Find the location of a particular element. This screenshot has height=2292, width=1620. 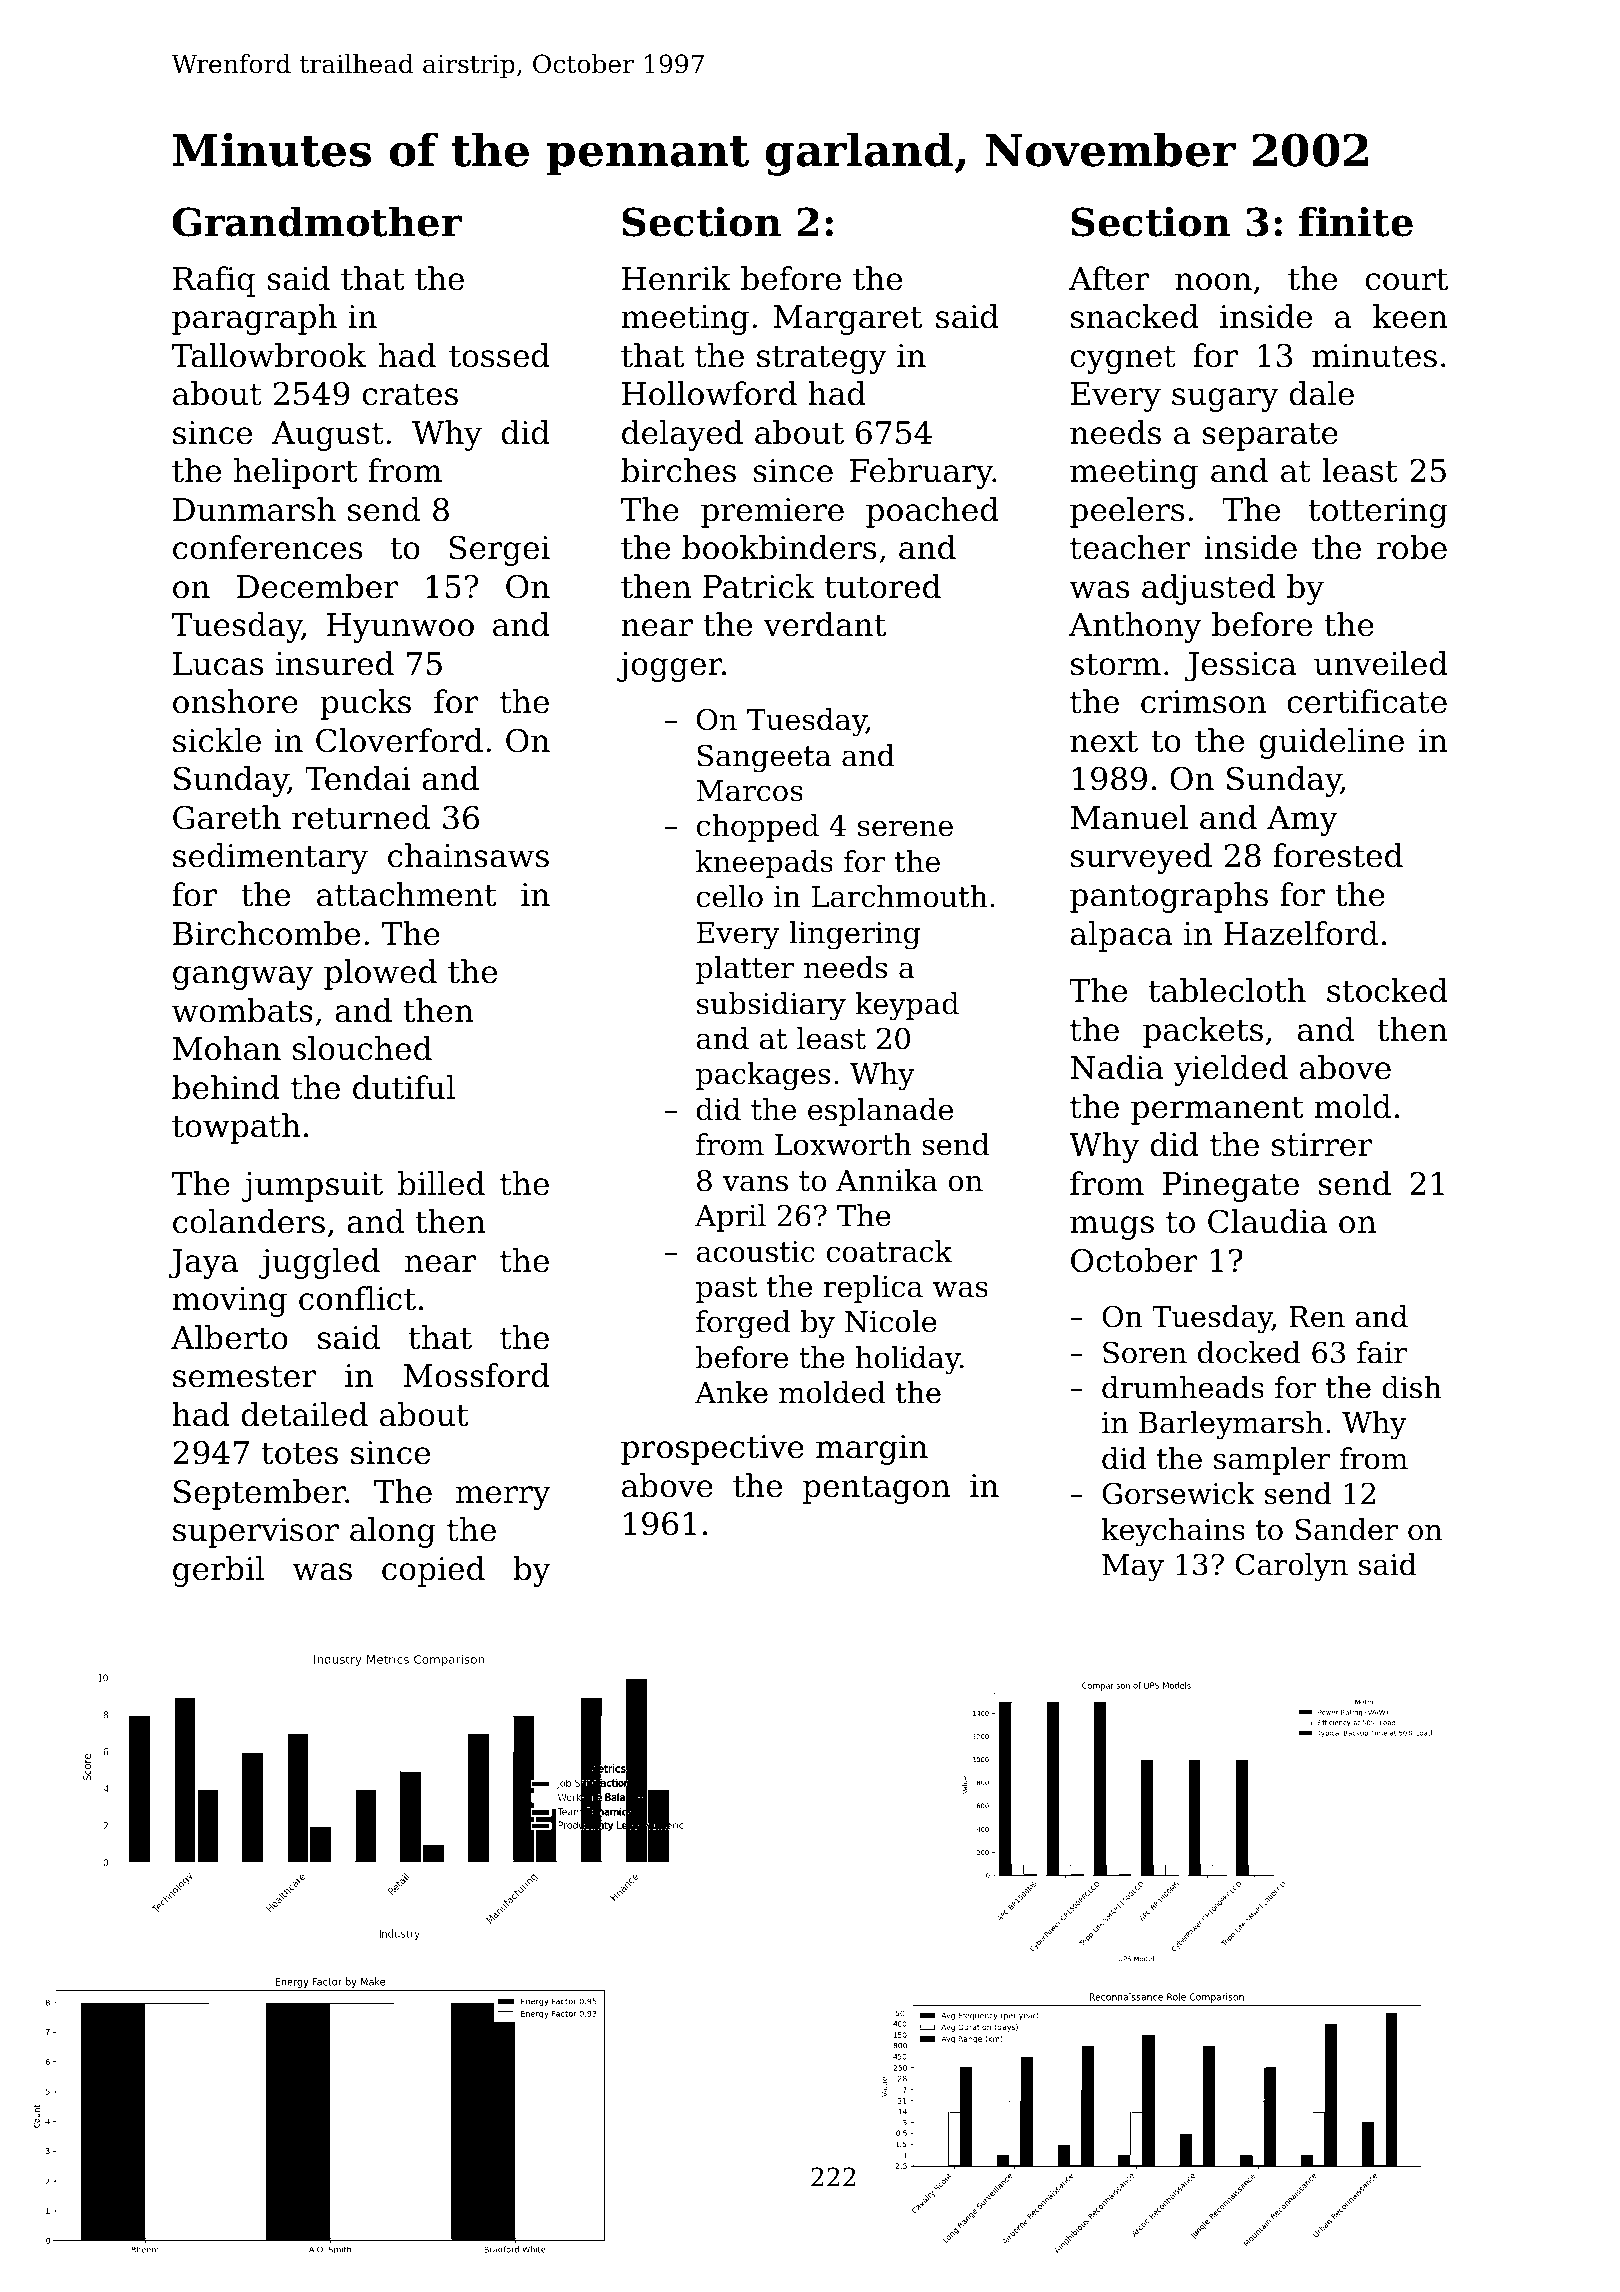

Anthony is located at coordinates (1135, 627).
